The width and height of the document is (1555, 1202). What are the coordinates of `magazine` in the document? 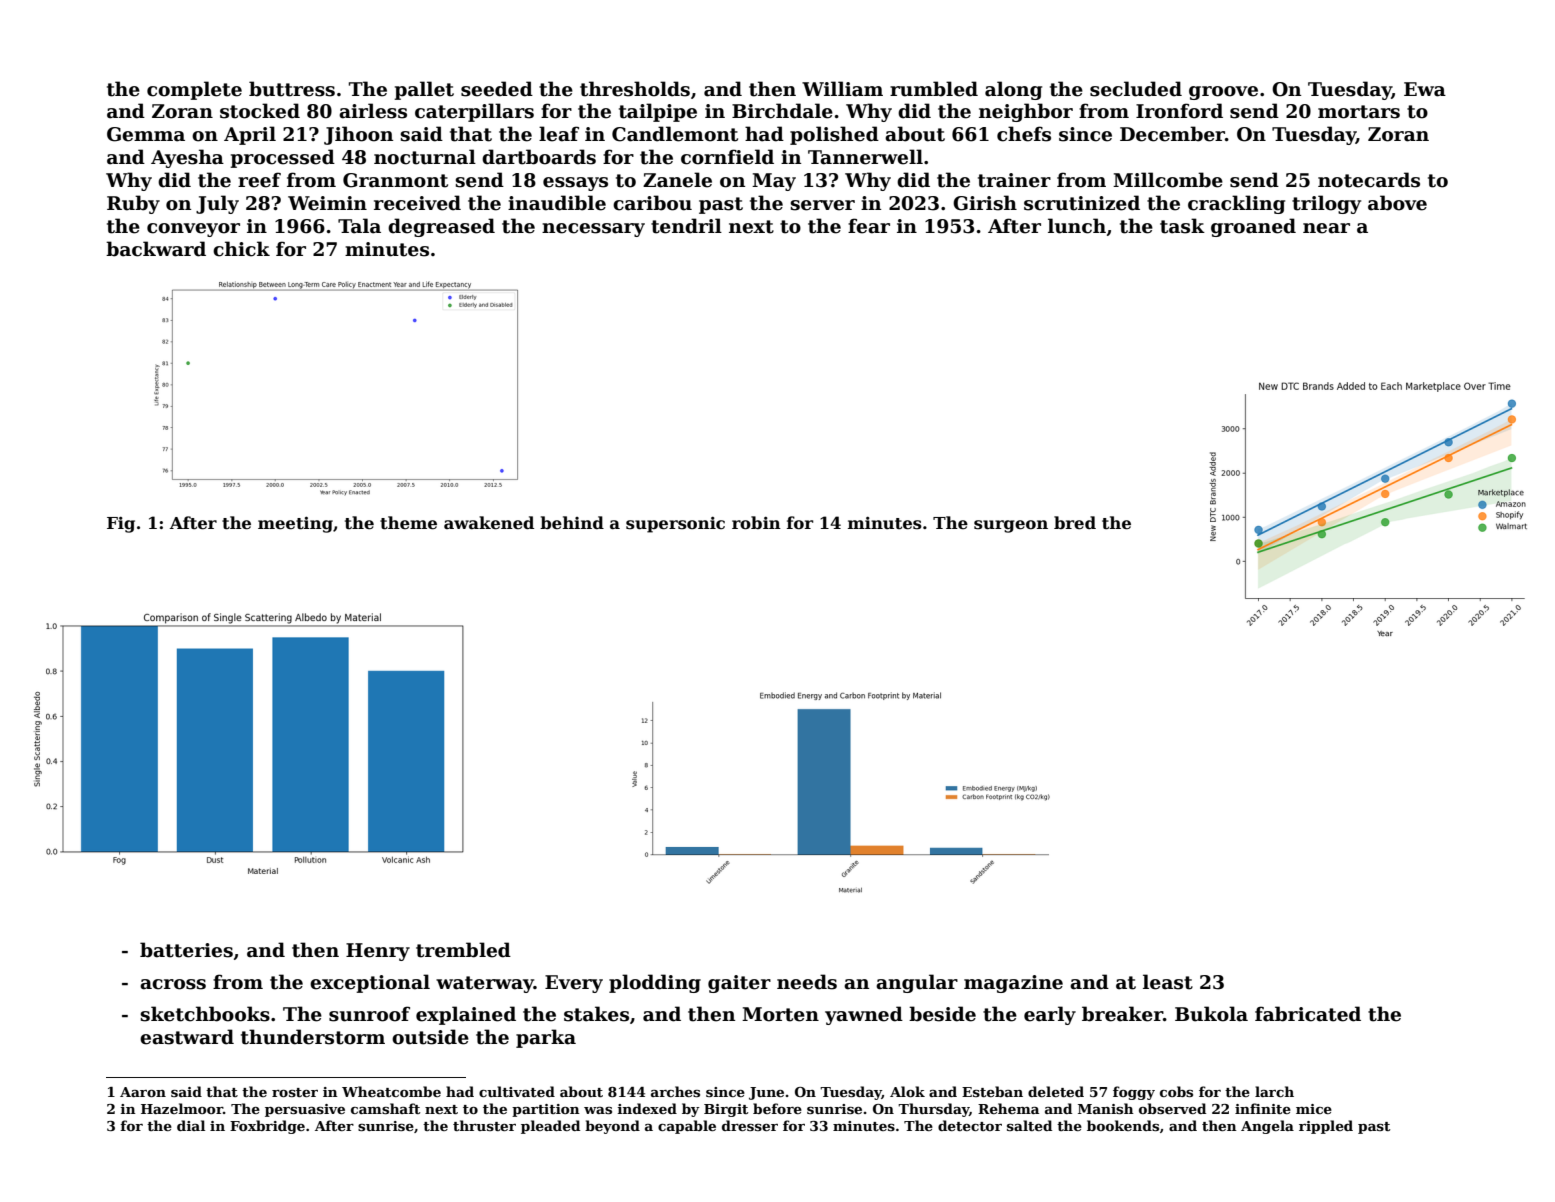 It's located at (1013, 984).
